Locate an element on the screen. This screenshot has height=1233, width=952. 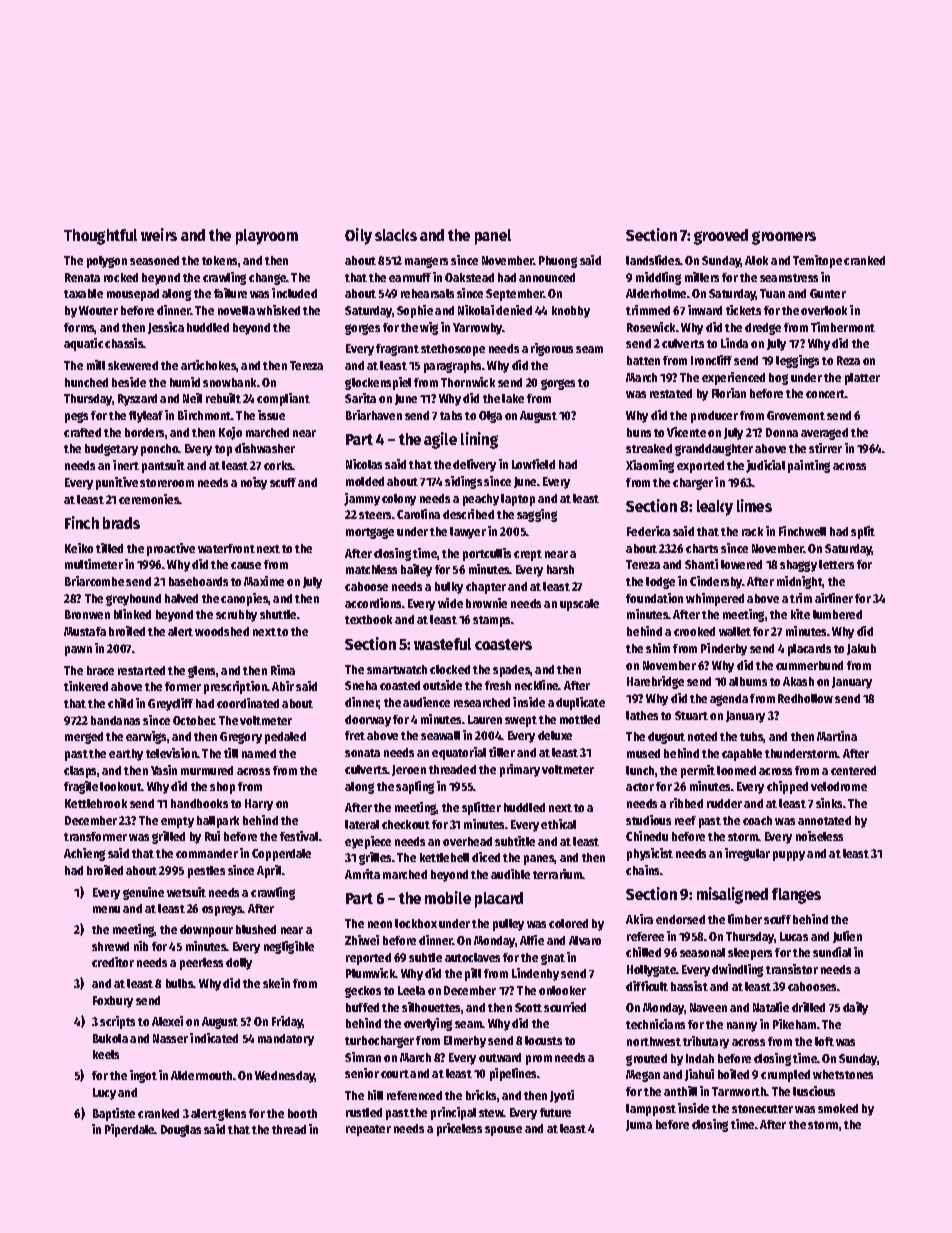
wetsuit is located at coordinates (186, 892).
